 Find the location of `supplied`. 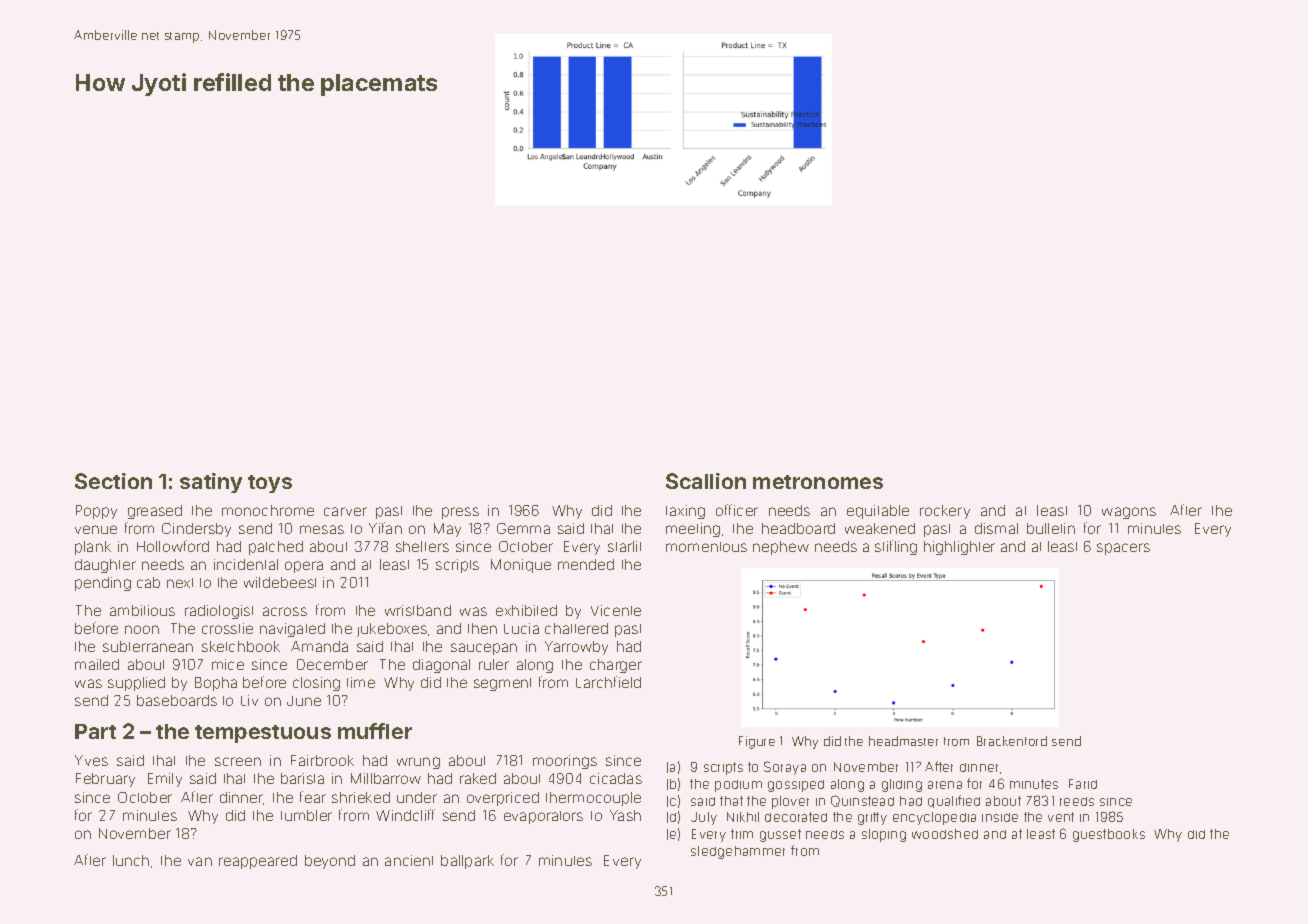

supplied is located at coordinates (136, 684).
